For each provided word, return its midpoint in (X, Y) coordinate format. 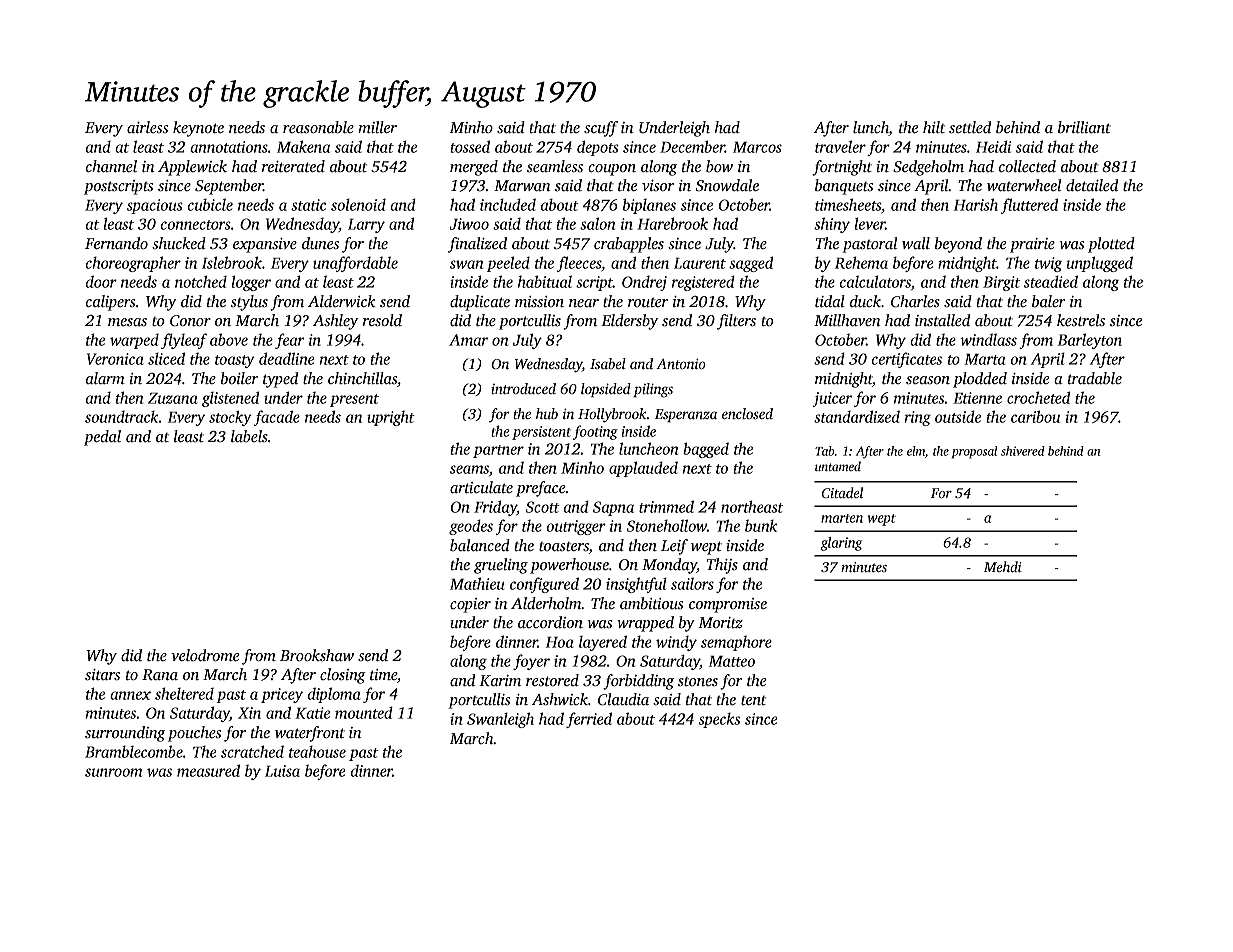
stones (698, 681)
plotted (1111, 245)
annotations (229, 147)
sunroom (113, 772)
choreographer (133, 264)
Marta (984, 359)
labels (249, 436)
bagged (706, 450)
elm (916, 451)
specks (719, 720)
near (584, 303)
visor (658, 185)
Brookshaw (317, 655)
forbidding (638, 682)
